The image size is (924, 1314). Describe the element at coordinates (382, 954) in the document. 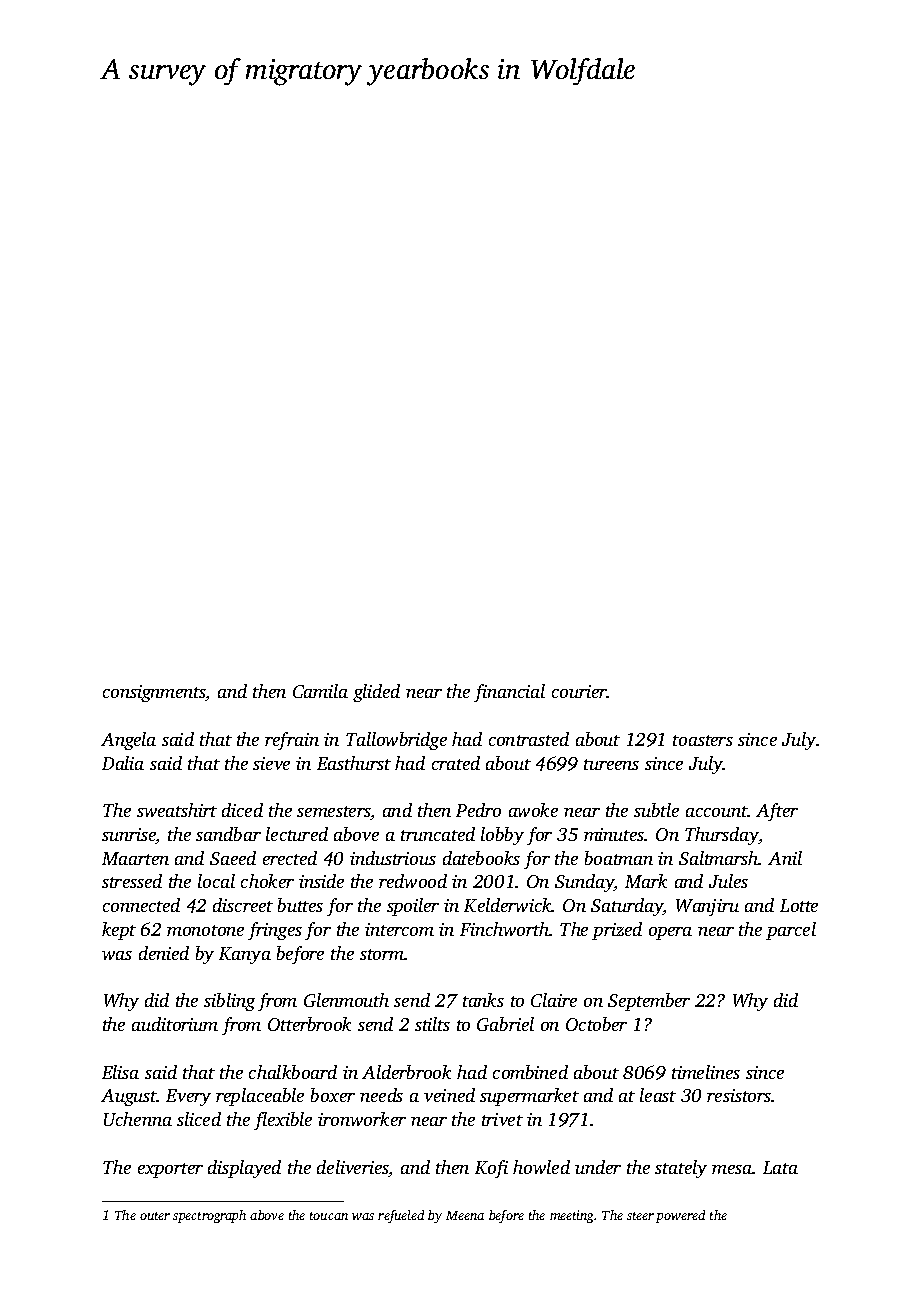

I see `storm` at that location.
